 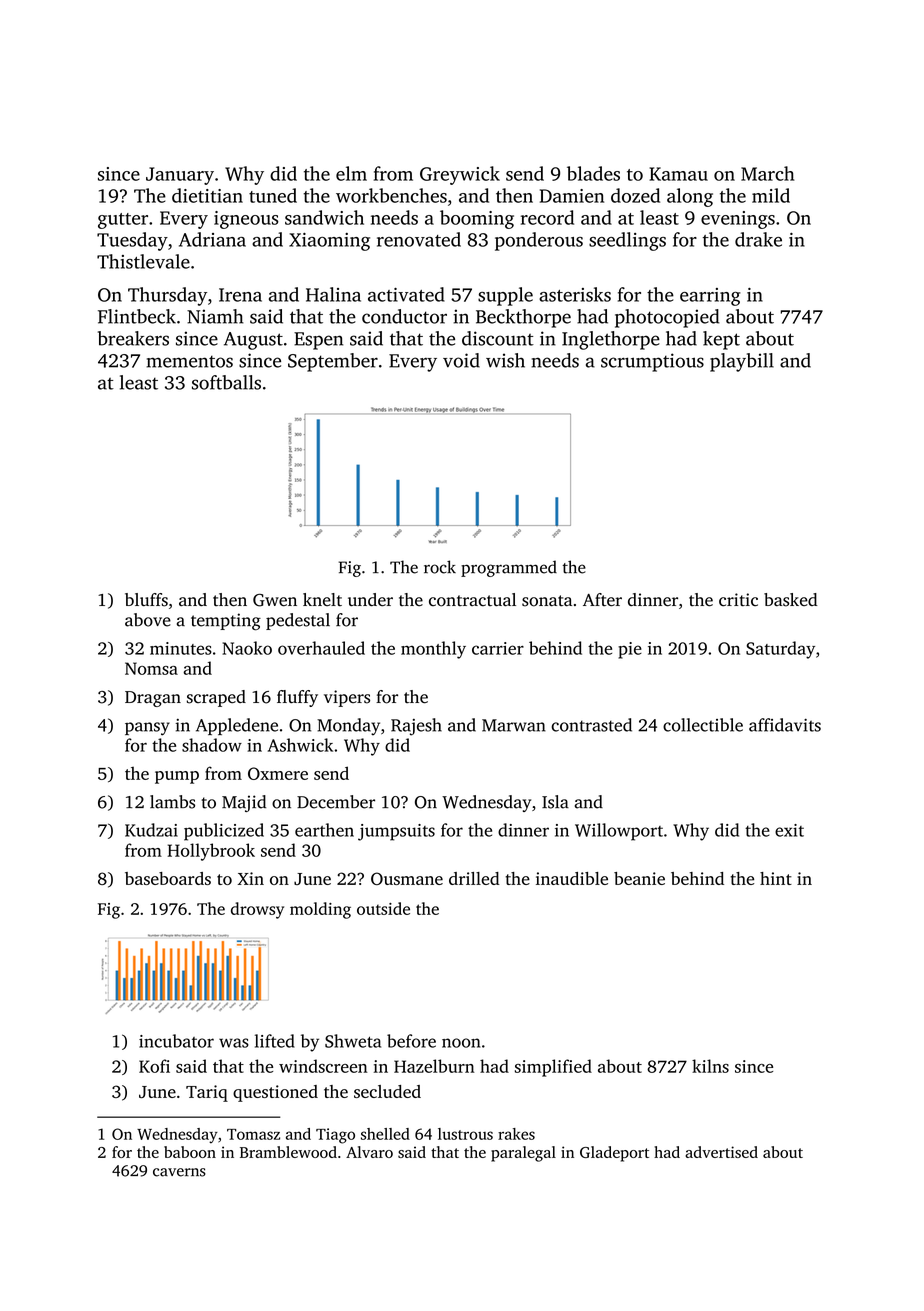 What do you see at coordinates (168, 878) in the page?
I see `baseboards` at bounding box center [168, 878].
